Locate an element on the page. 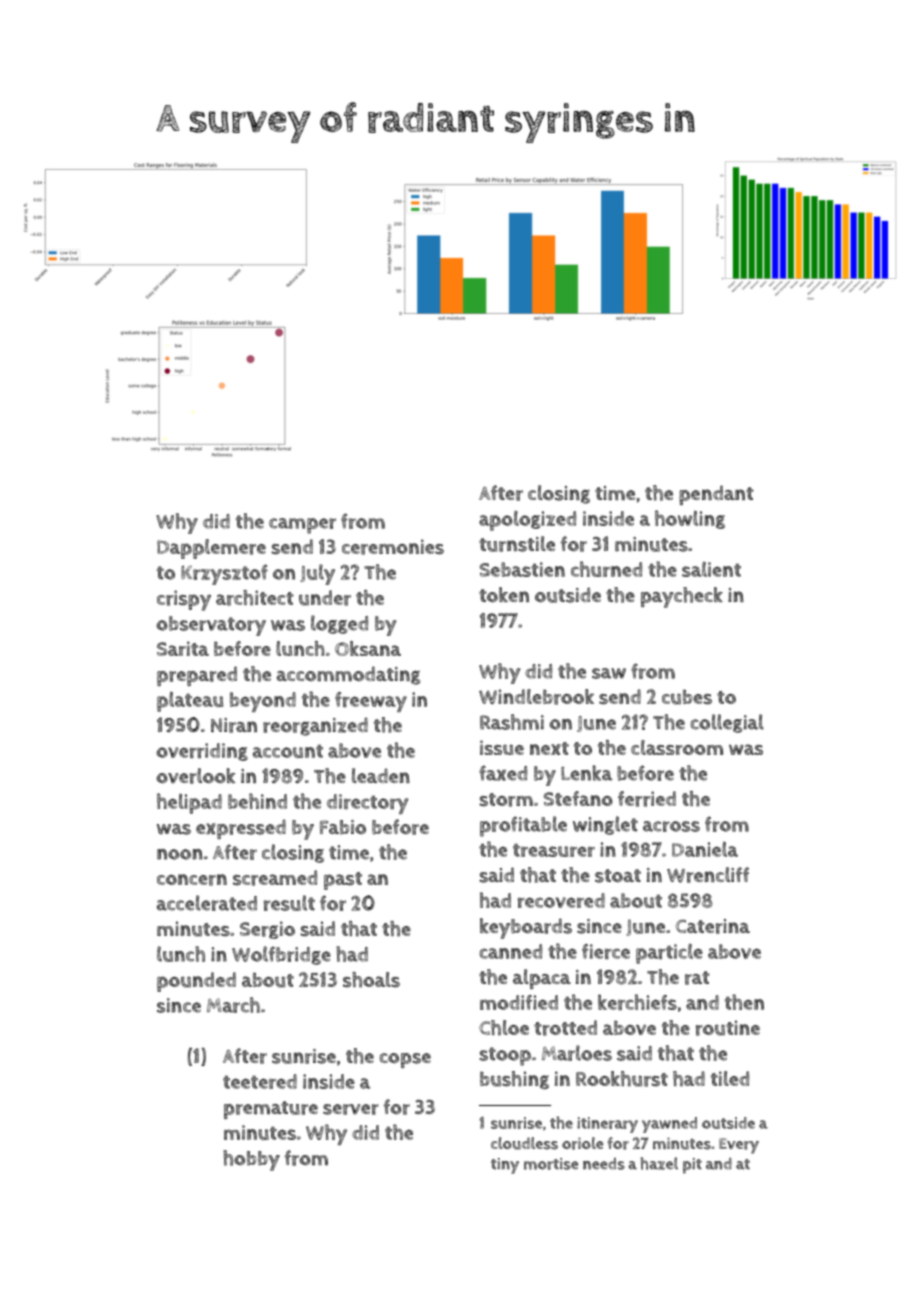 Image resolution: width=924 pixels, height=1311 pixels. Lenka is located at coordinates (586, 773).
